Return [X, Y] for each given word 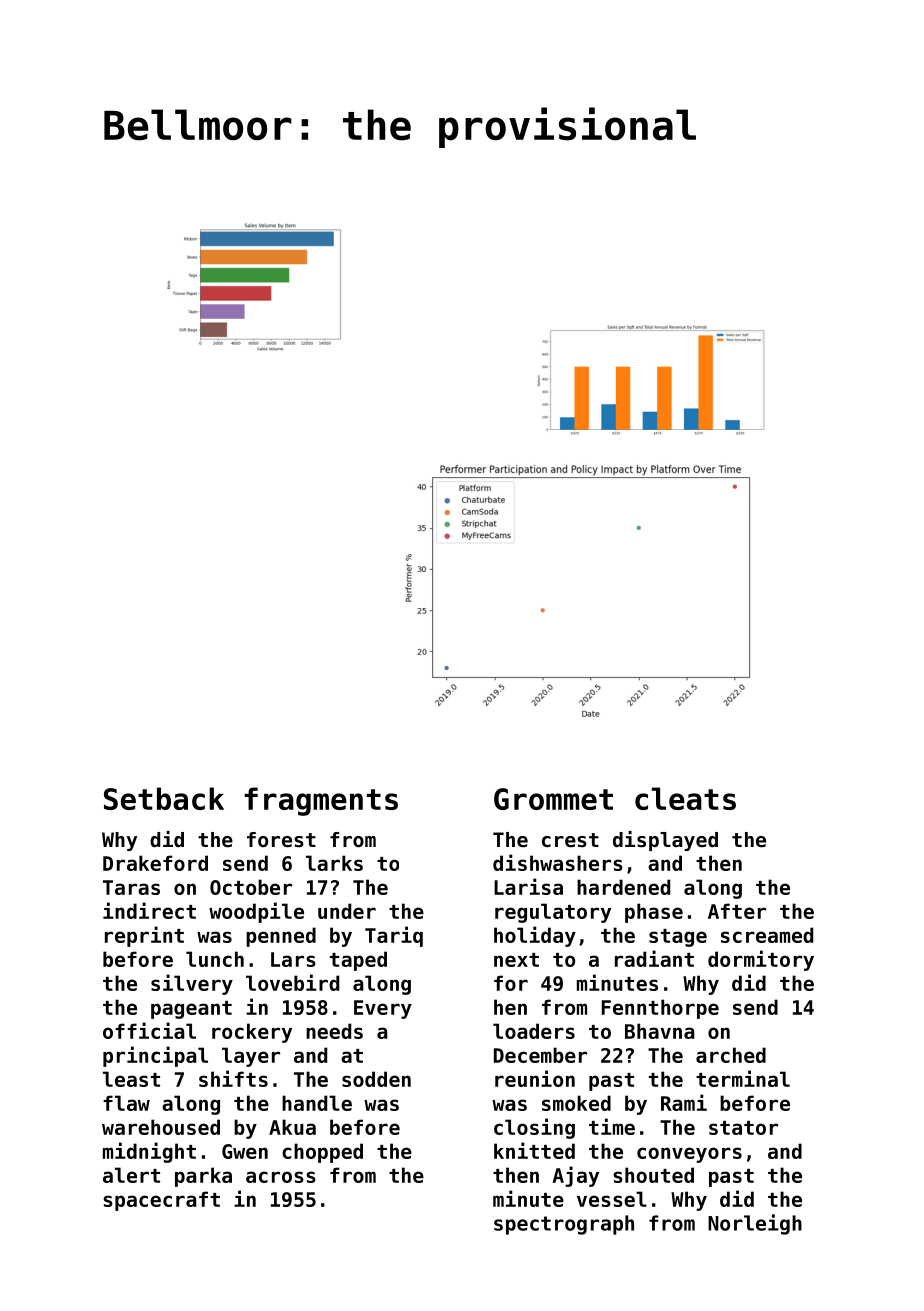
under [347, 911]
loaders [534, 1031]
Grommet [553, 799]
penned [281, 937]
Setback [164, 798]
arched [731, 1055]
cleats [685, 798]
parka [203, 1177]
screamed [767, 935]
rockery [252, 1033]
